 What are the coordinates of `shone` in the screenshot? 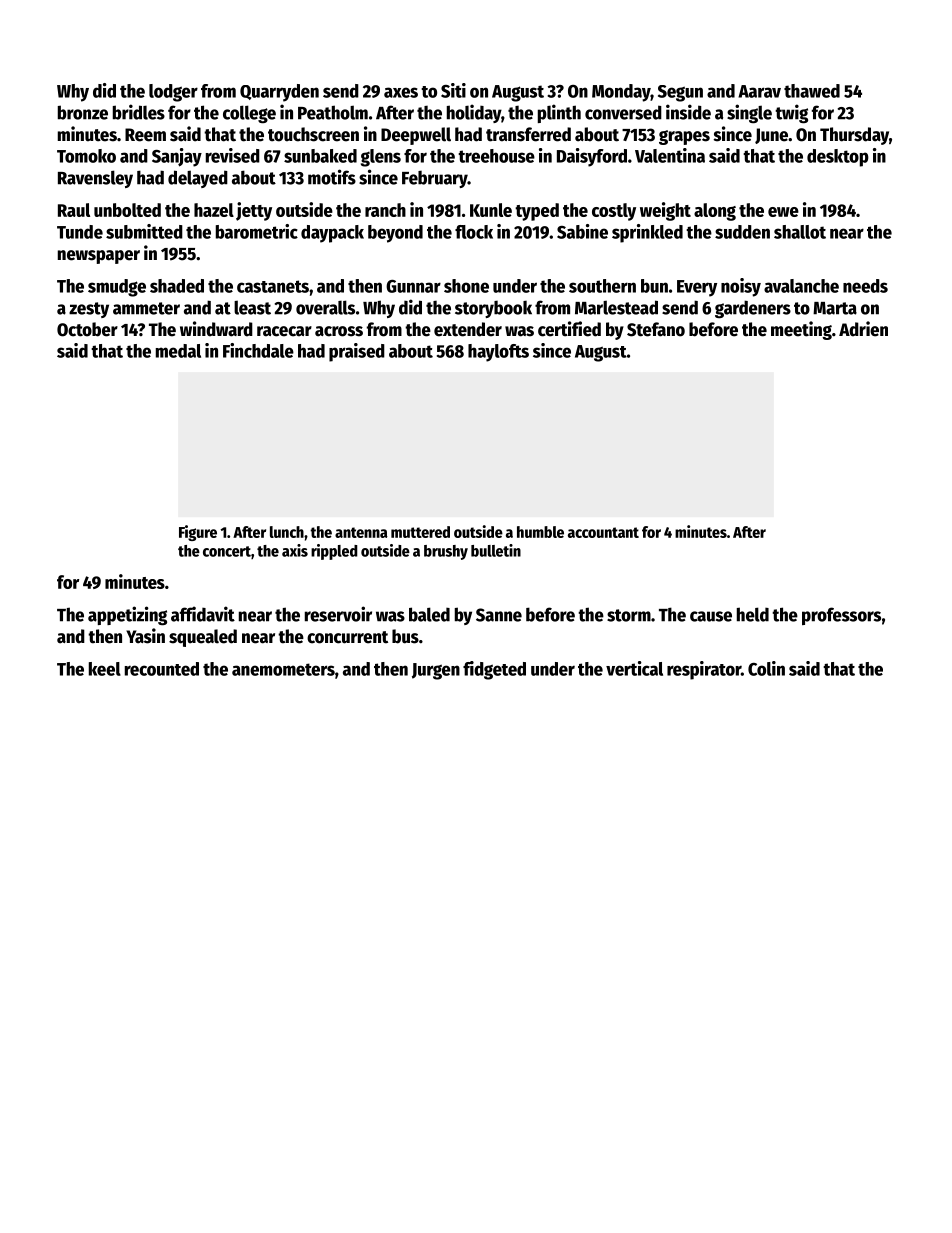 It's located at (466, 286).
